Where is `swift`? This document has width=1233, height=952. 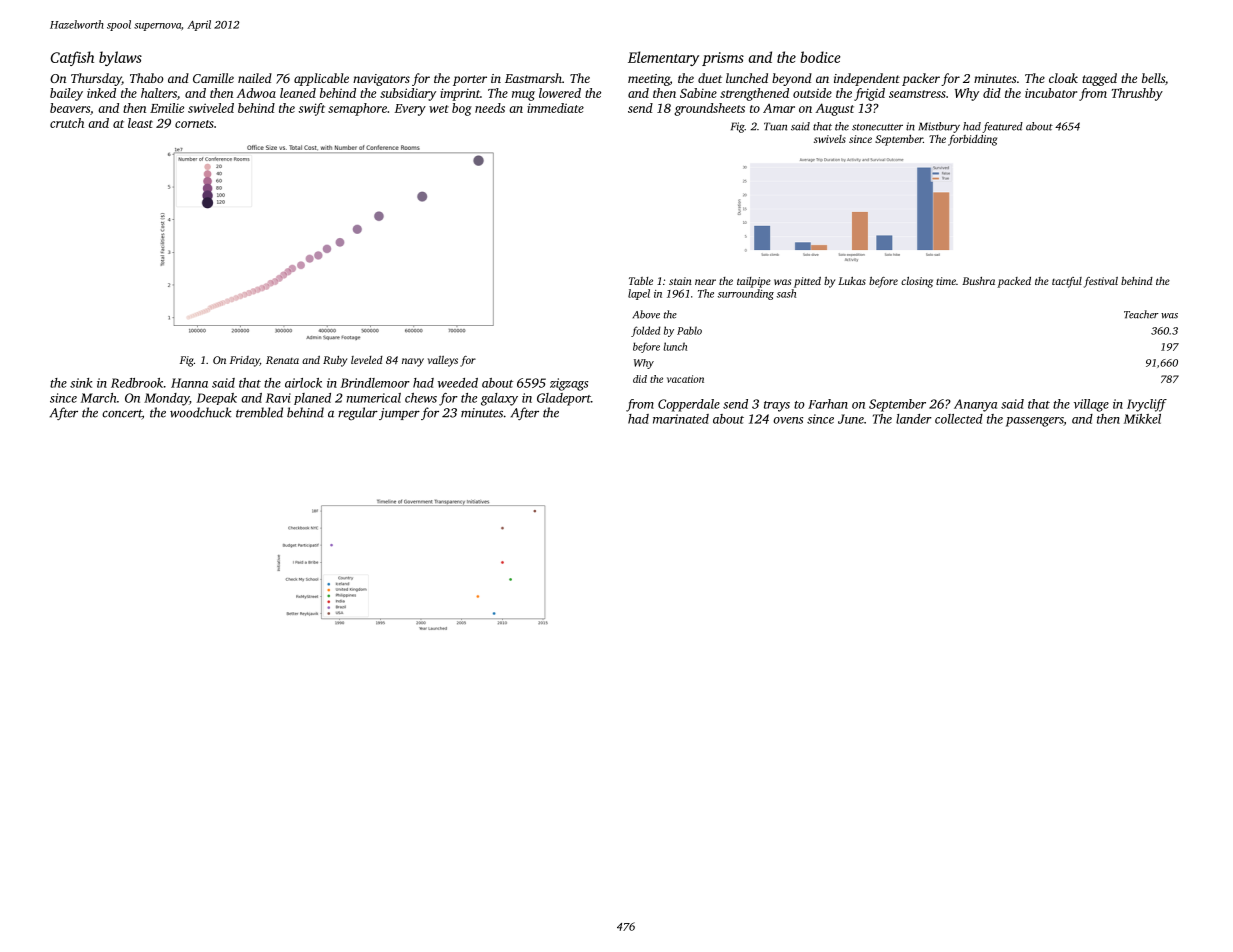 swift is located at coordinates (312, 109).
